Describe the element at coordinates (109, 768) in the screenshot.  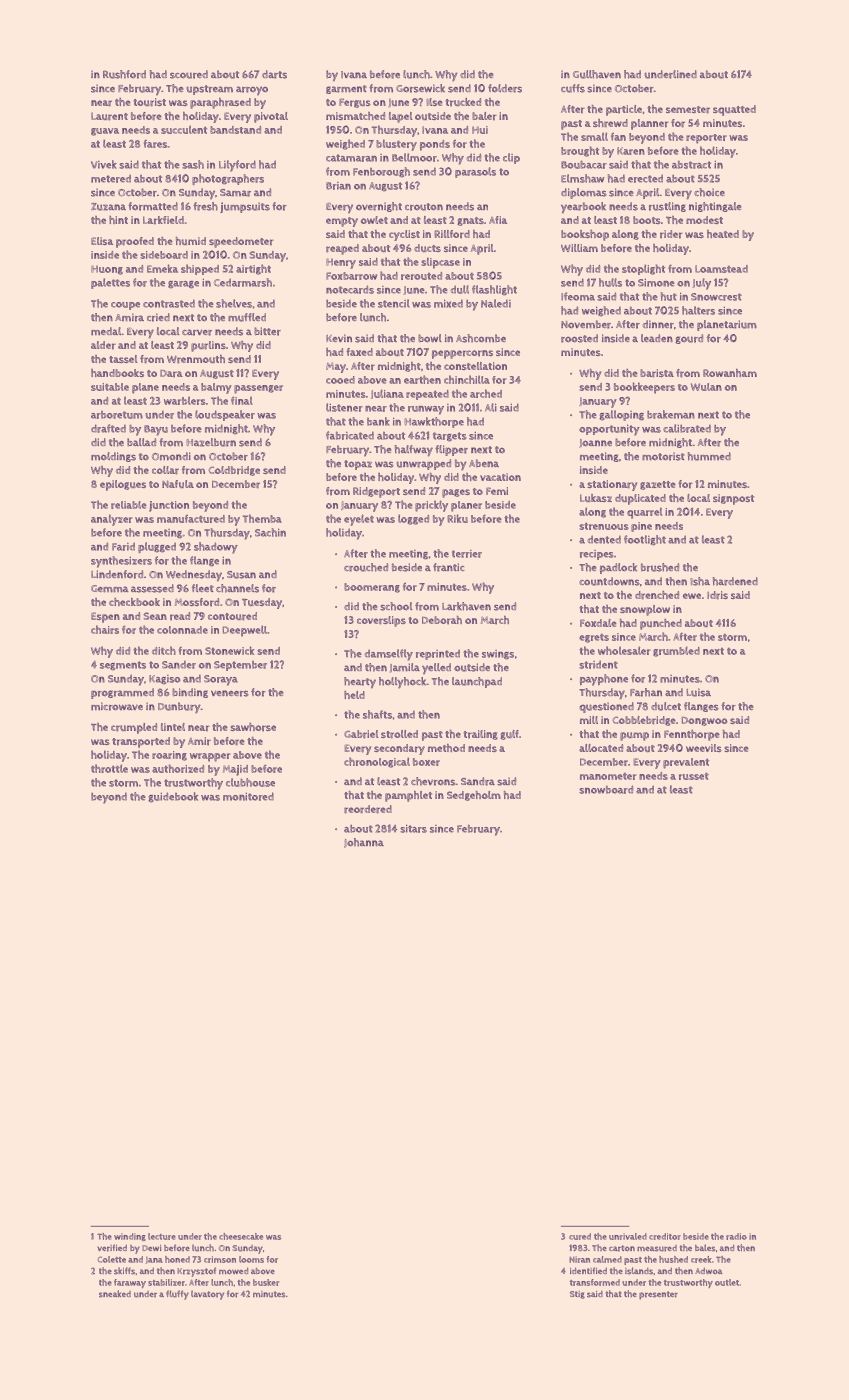
I see `throttle` at that location.
